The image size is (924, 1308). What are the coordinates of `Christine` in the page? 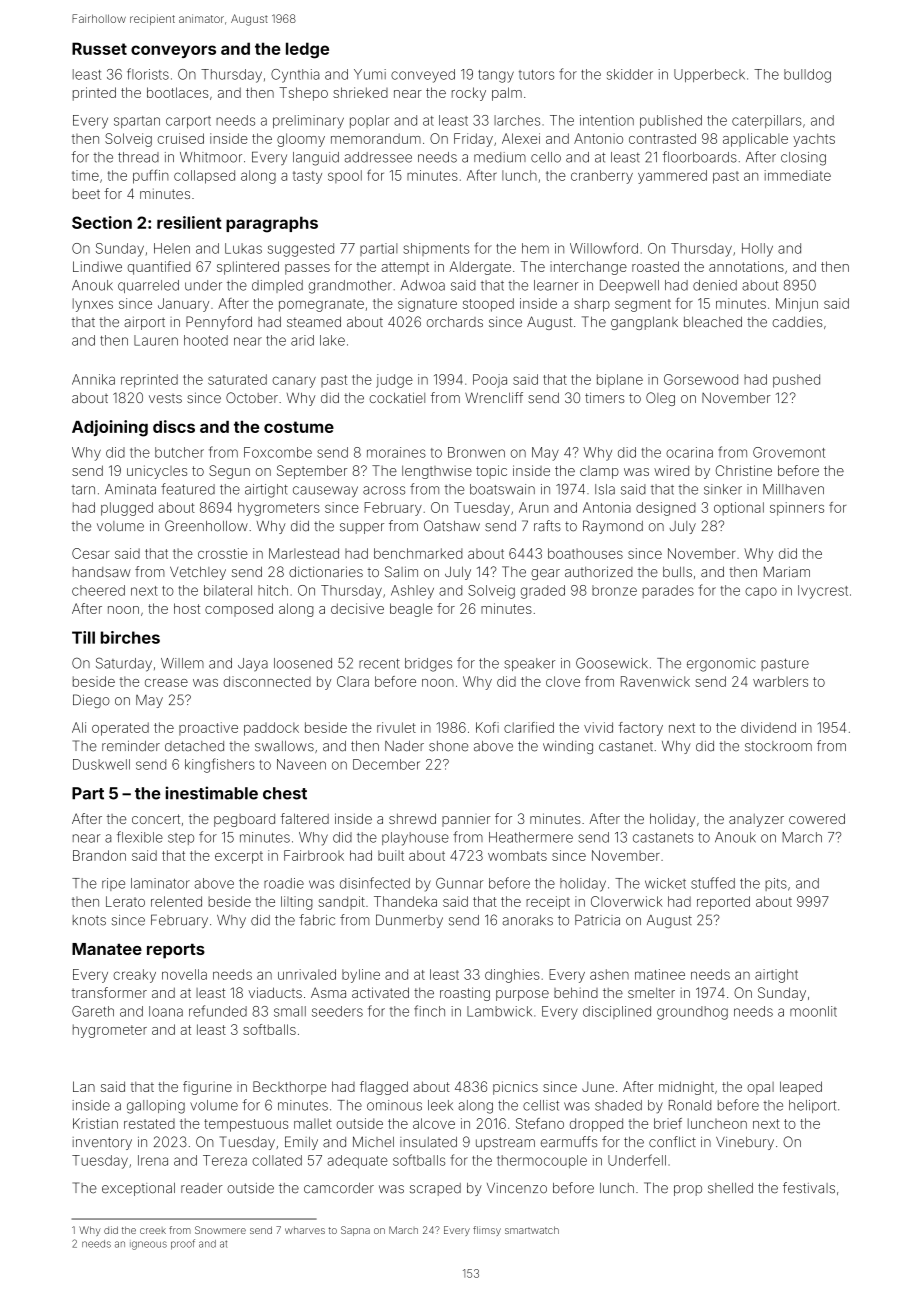 It's located at (744, 470).
